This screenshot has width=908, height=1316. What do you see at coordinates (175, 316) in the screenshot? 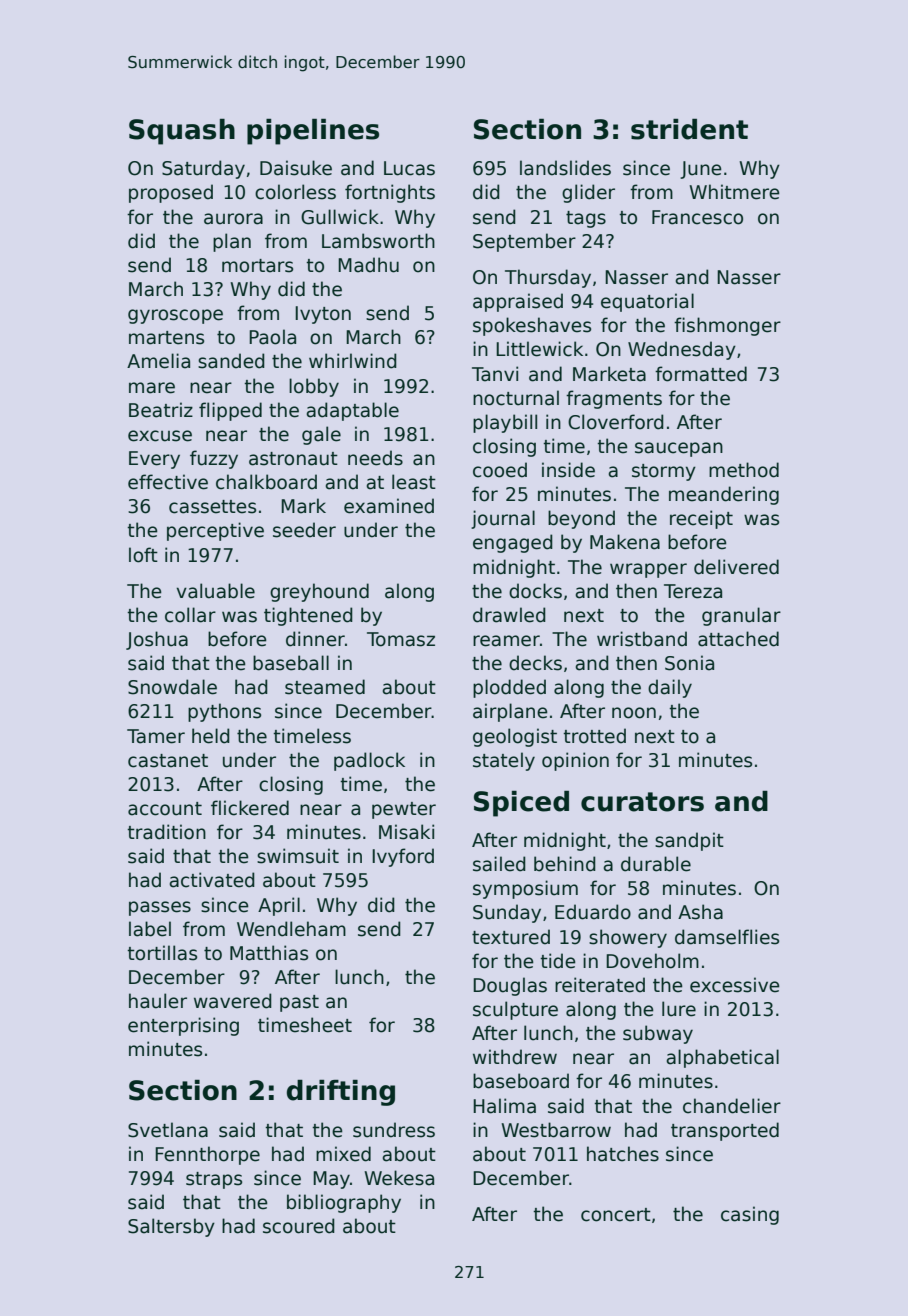
I see `gyroscope` at bounding box center [175, 316].
